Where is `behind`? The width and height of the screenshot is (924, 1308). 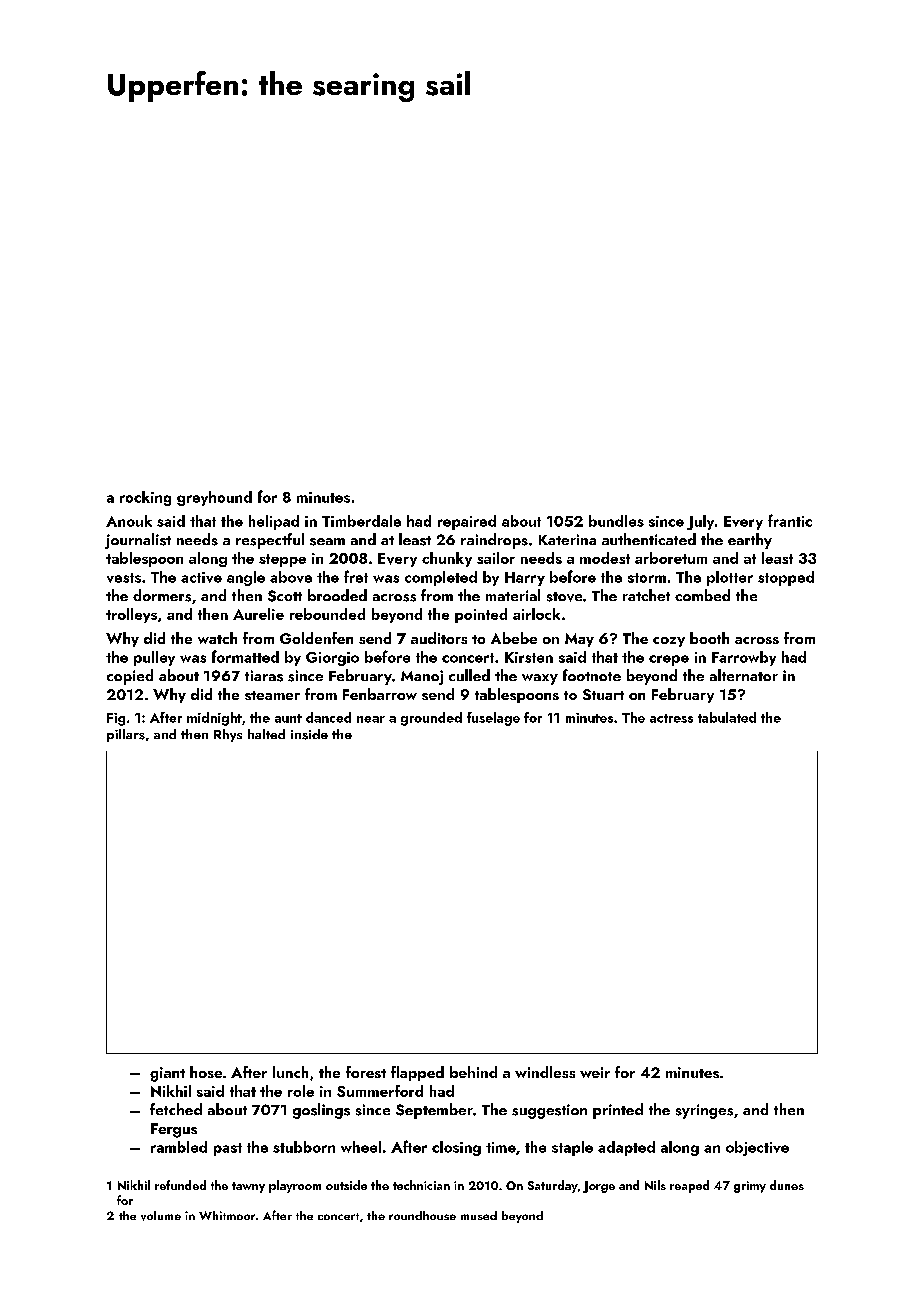 behind is located at coordinates (473, 1072).
